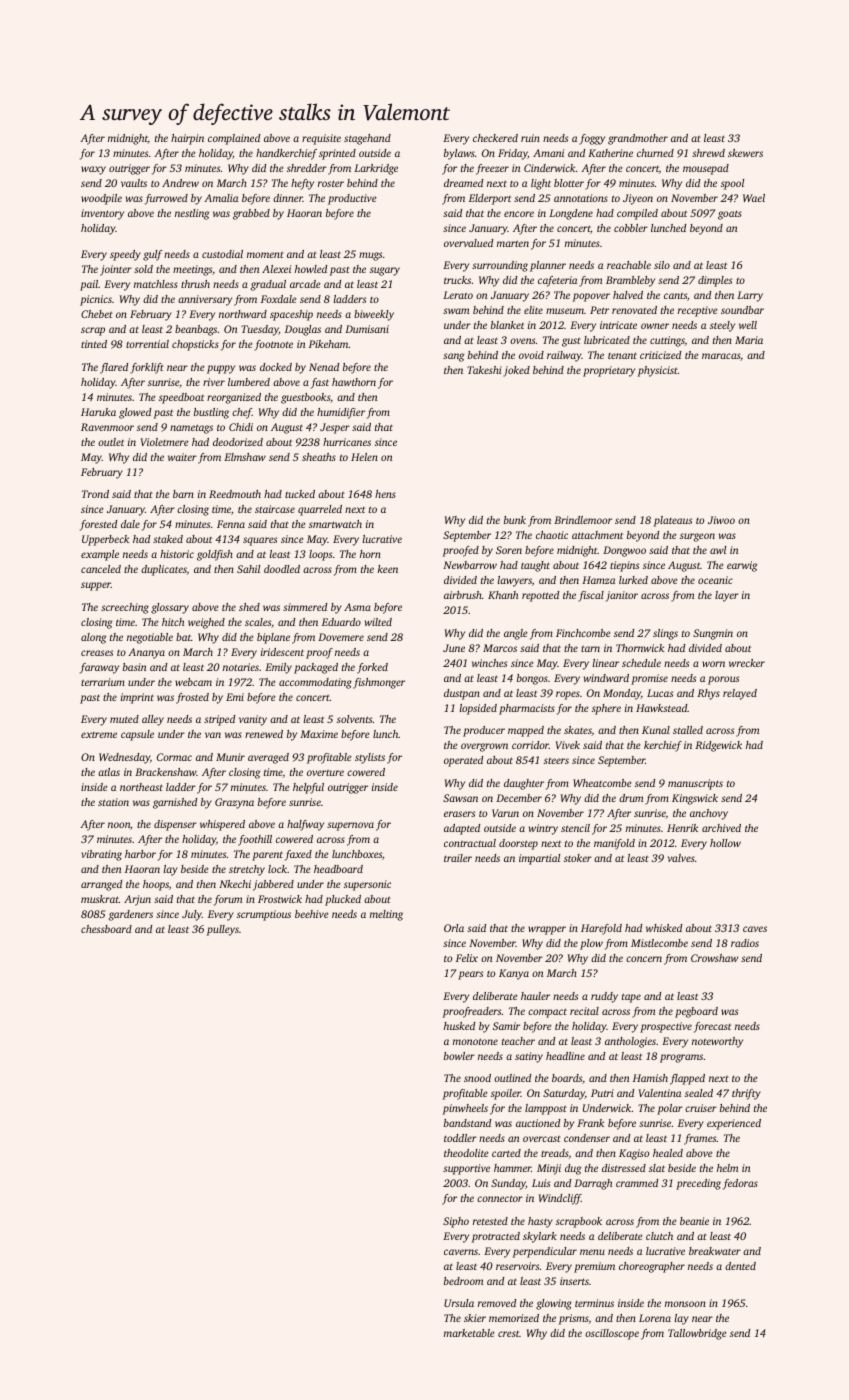  Describe the element at coordinates (609, 371) in the screenshot. I see `proprietary` at that location.
